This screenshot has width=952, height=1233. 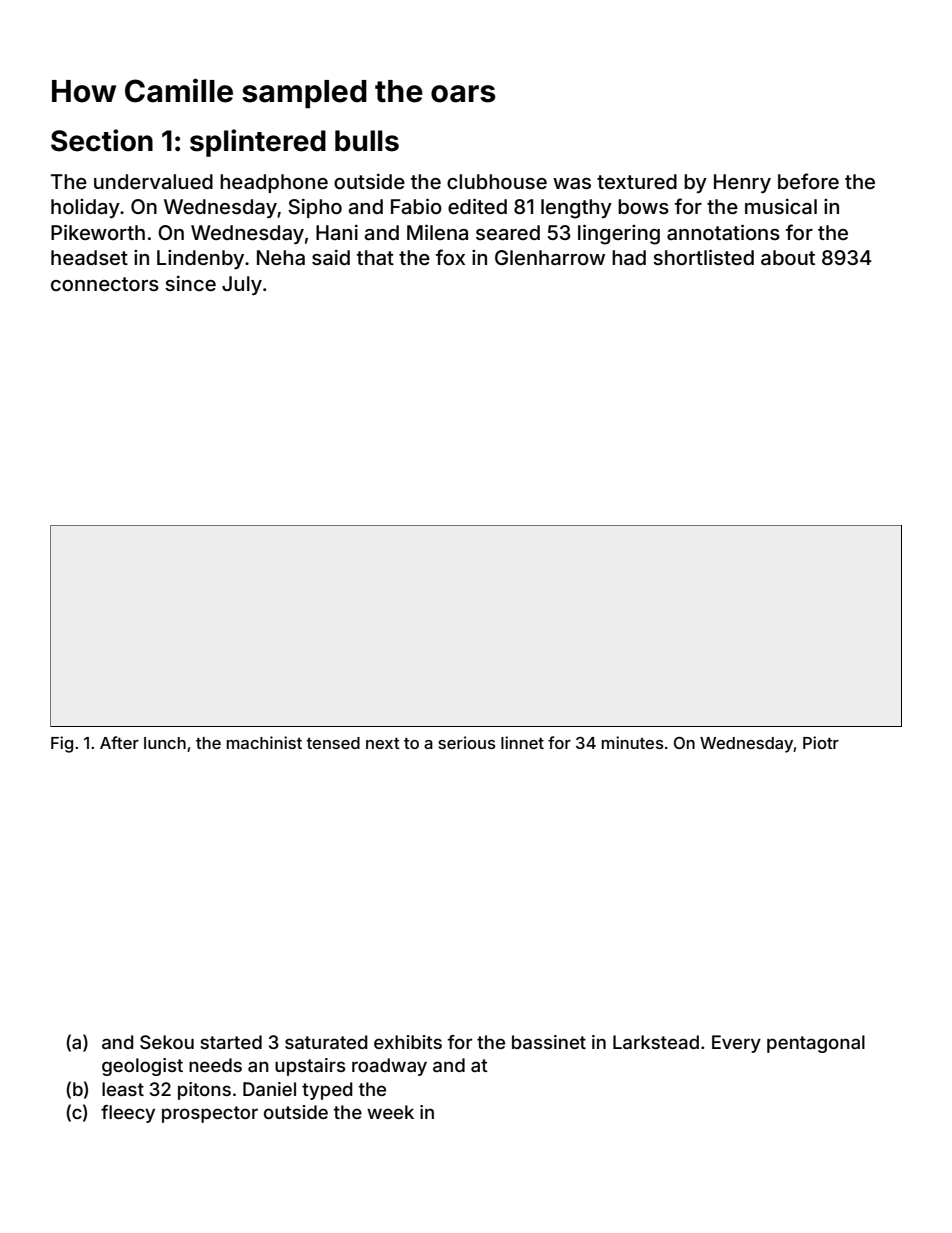 I want to click on fox, so click(x=450, y=257).
